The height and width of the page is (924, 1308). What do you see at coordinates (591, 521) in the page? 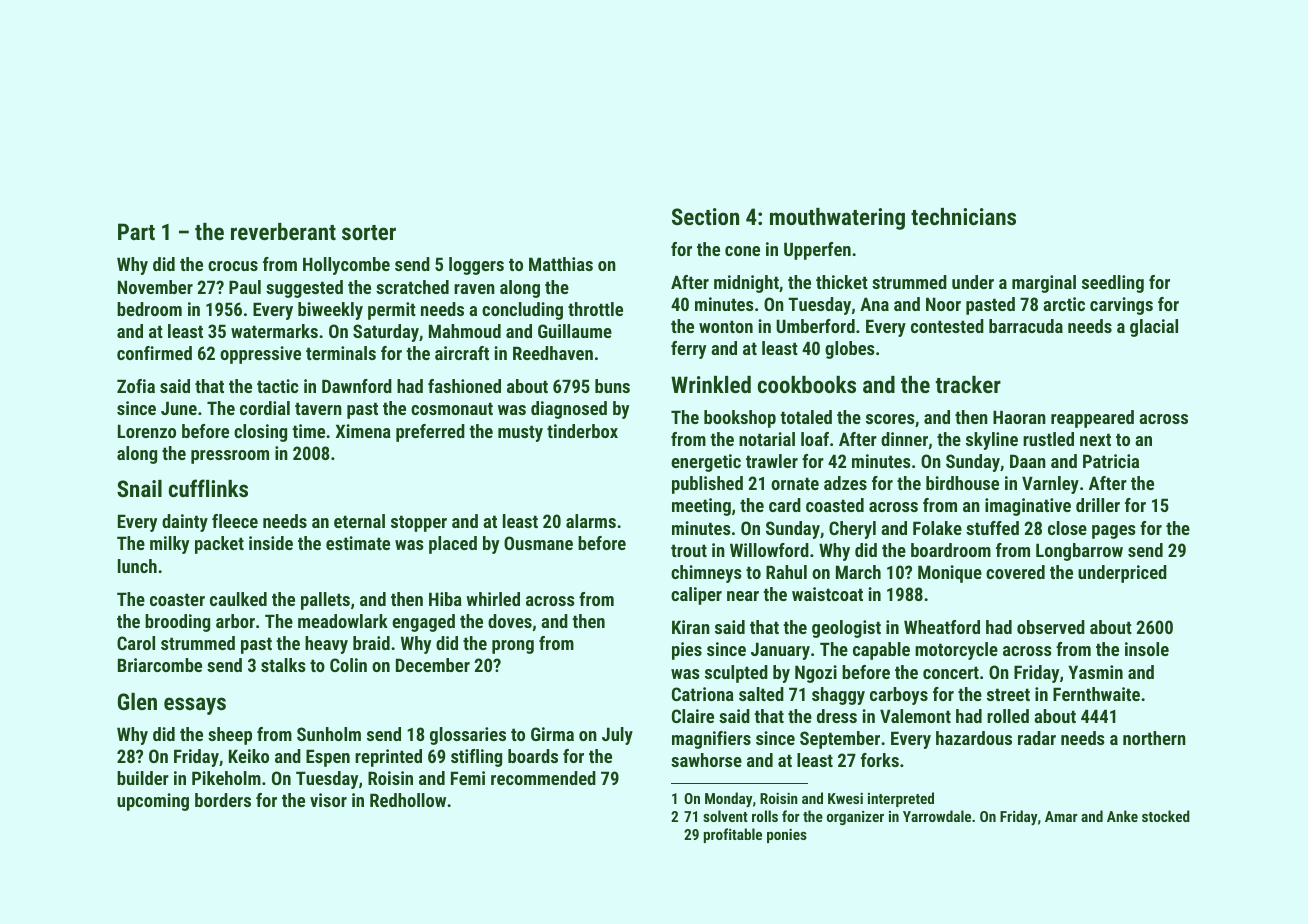
I see `alarms` at bounding box center [591, 521].
